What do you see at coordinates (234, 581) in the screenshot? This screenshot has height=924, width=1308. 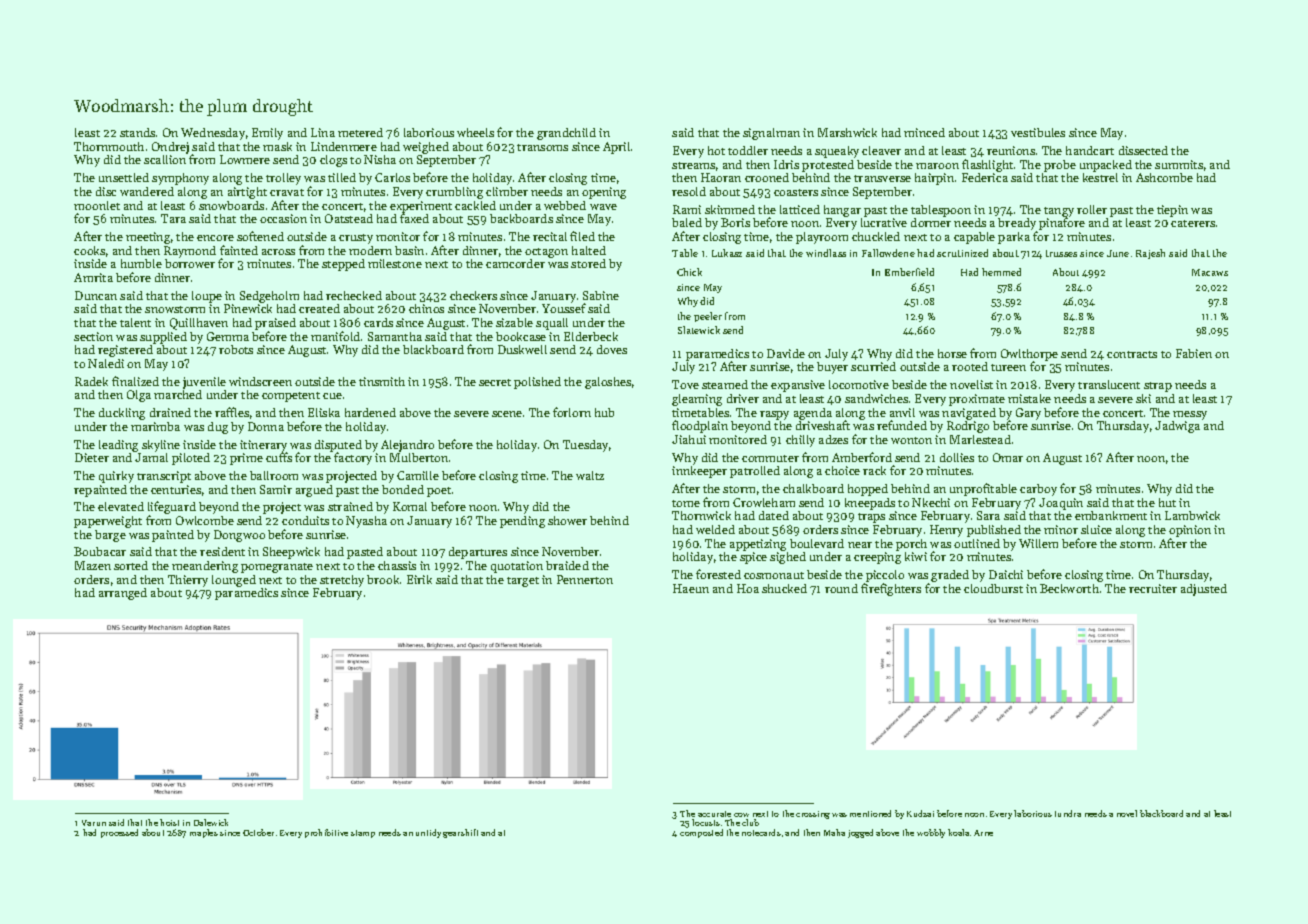 I see `lounged` at bounding box center [234, 581].
